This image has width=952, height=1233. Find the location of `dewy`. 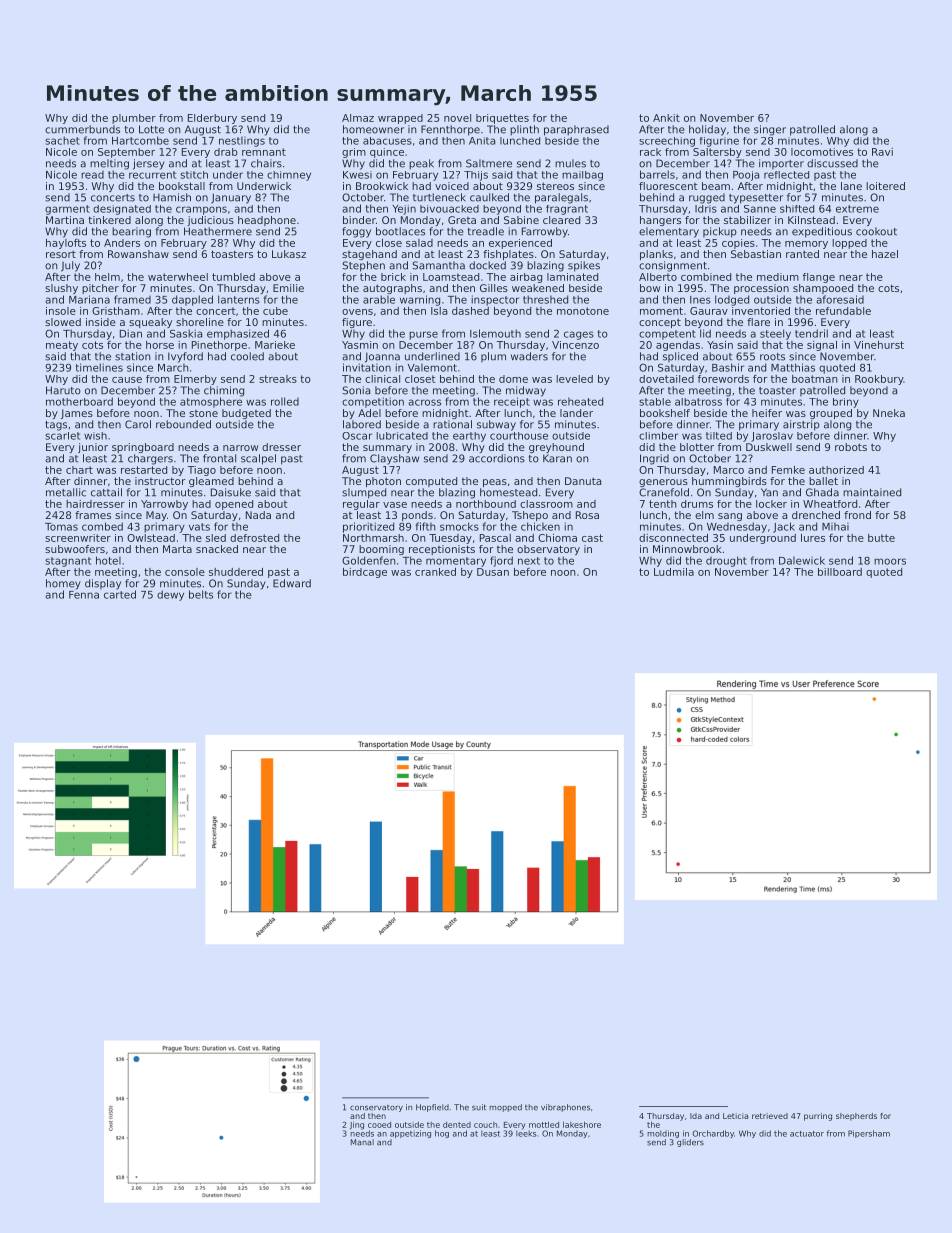

dewy is located at coordinates (170, 595).
